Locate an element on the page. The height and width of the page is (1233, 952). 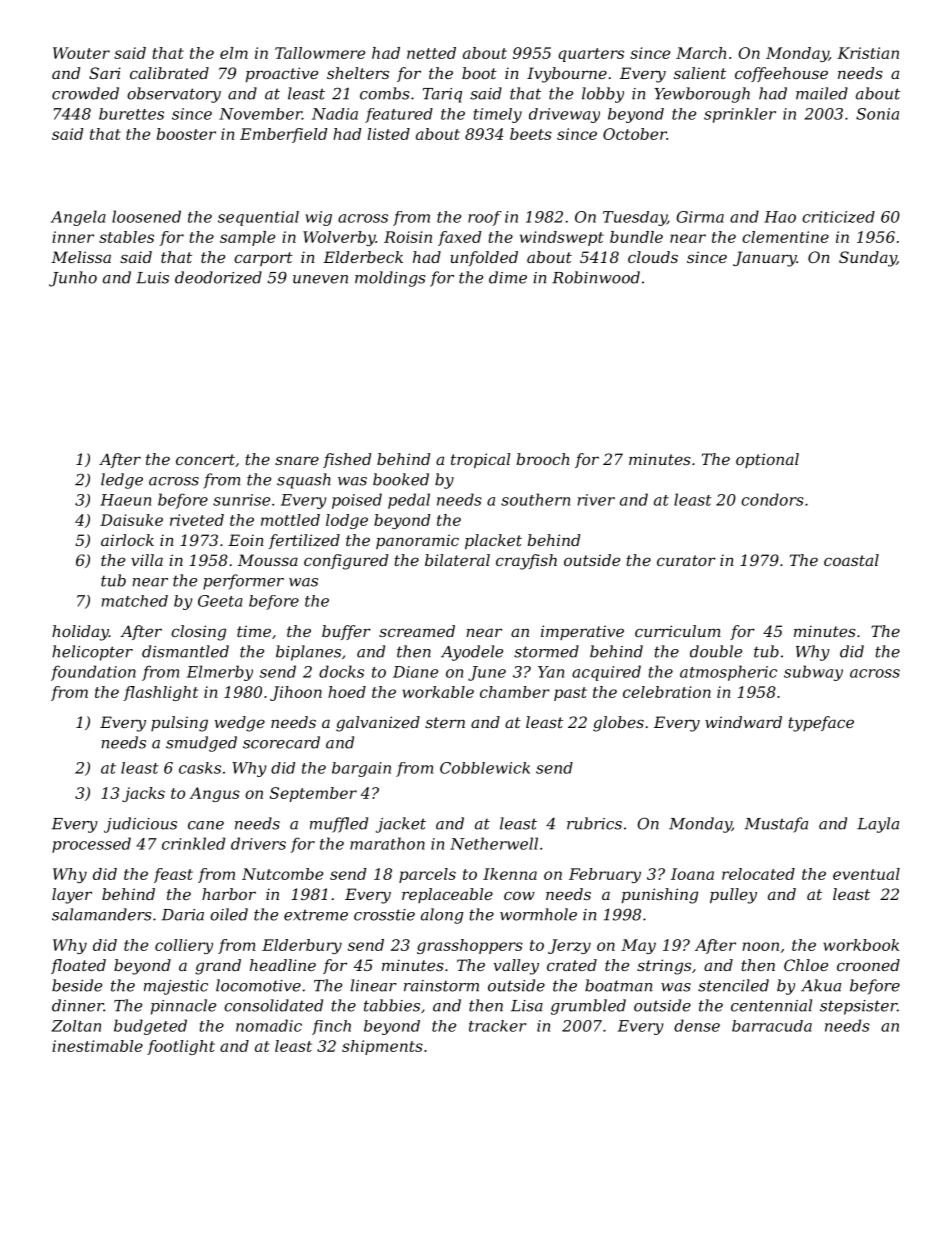
dime is located at coordinates (508, 277).
